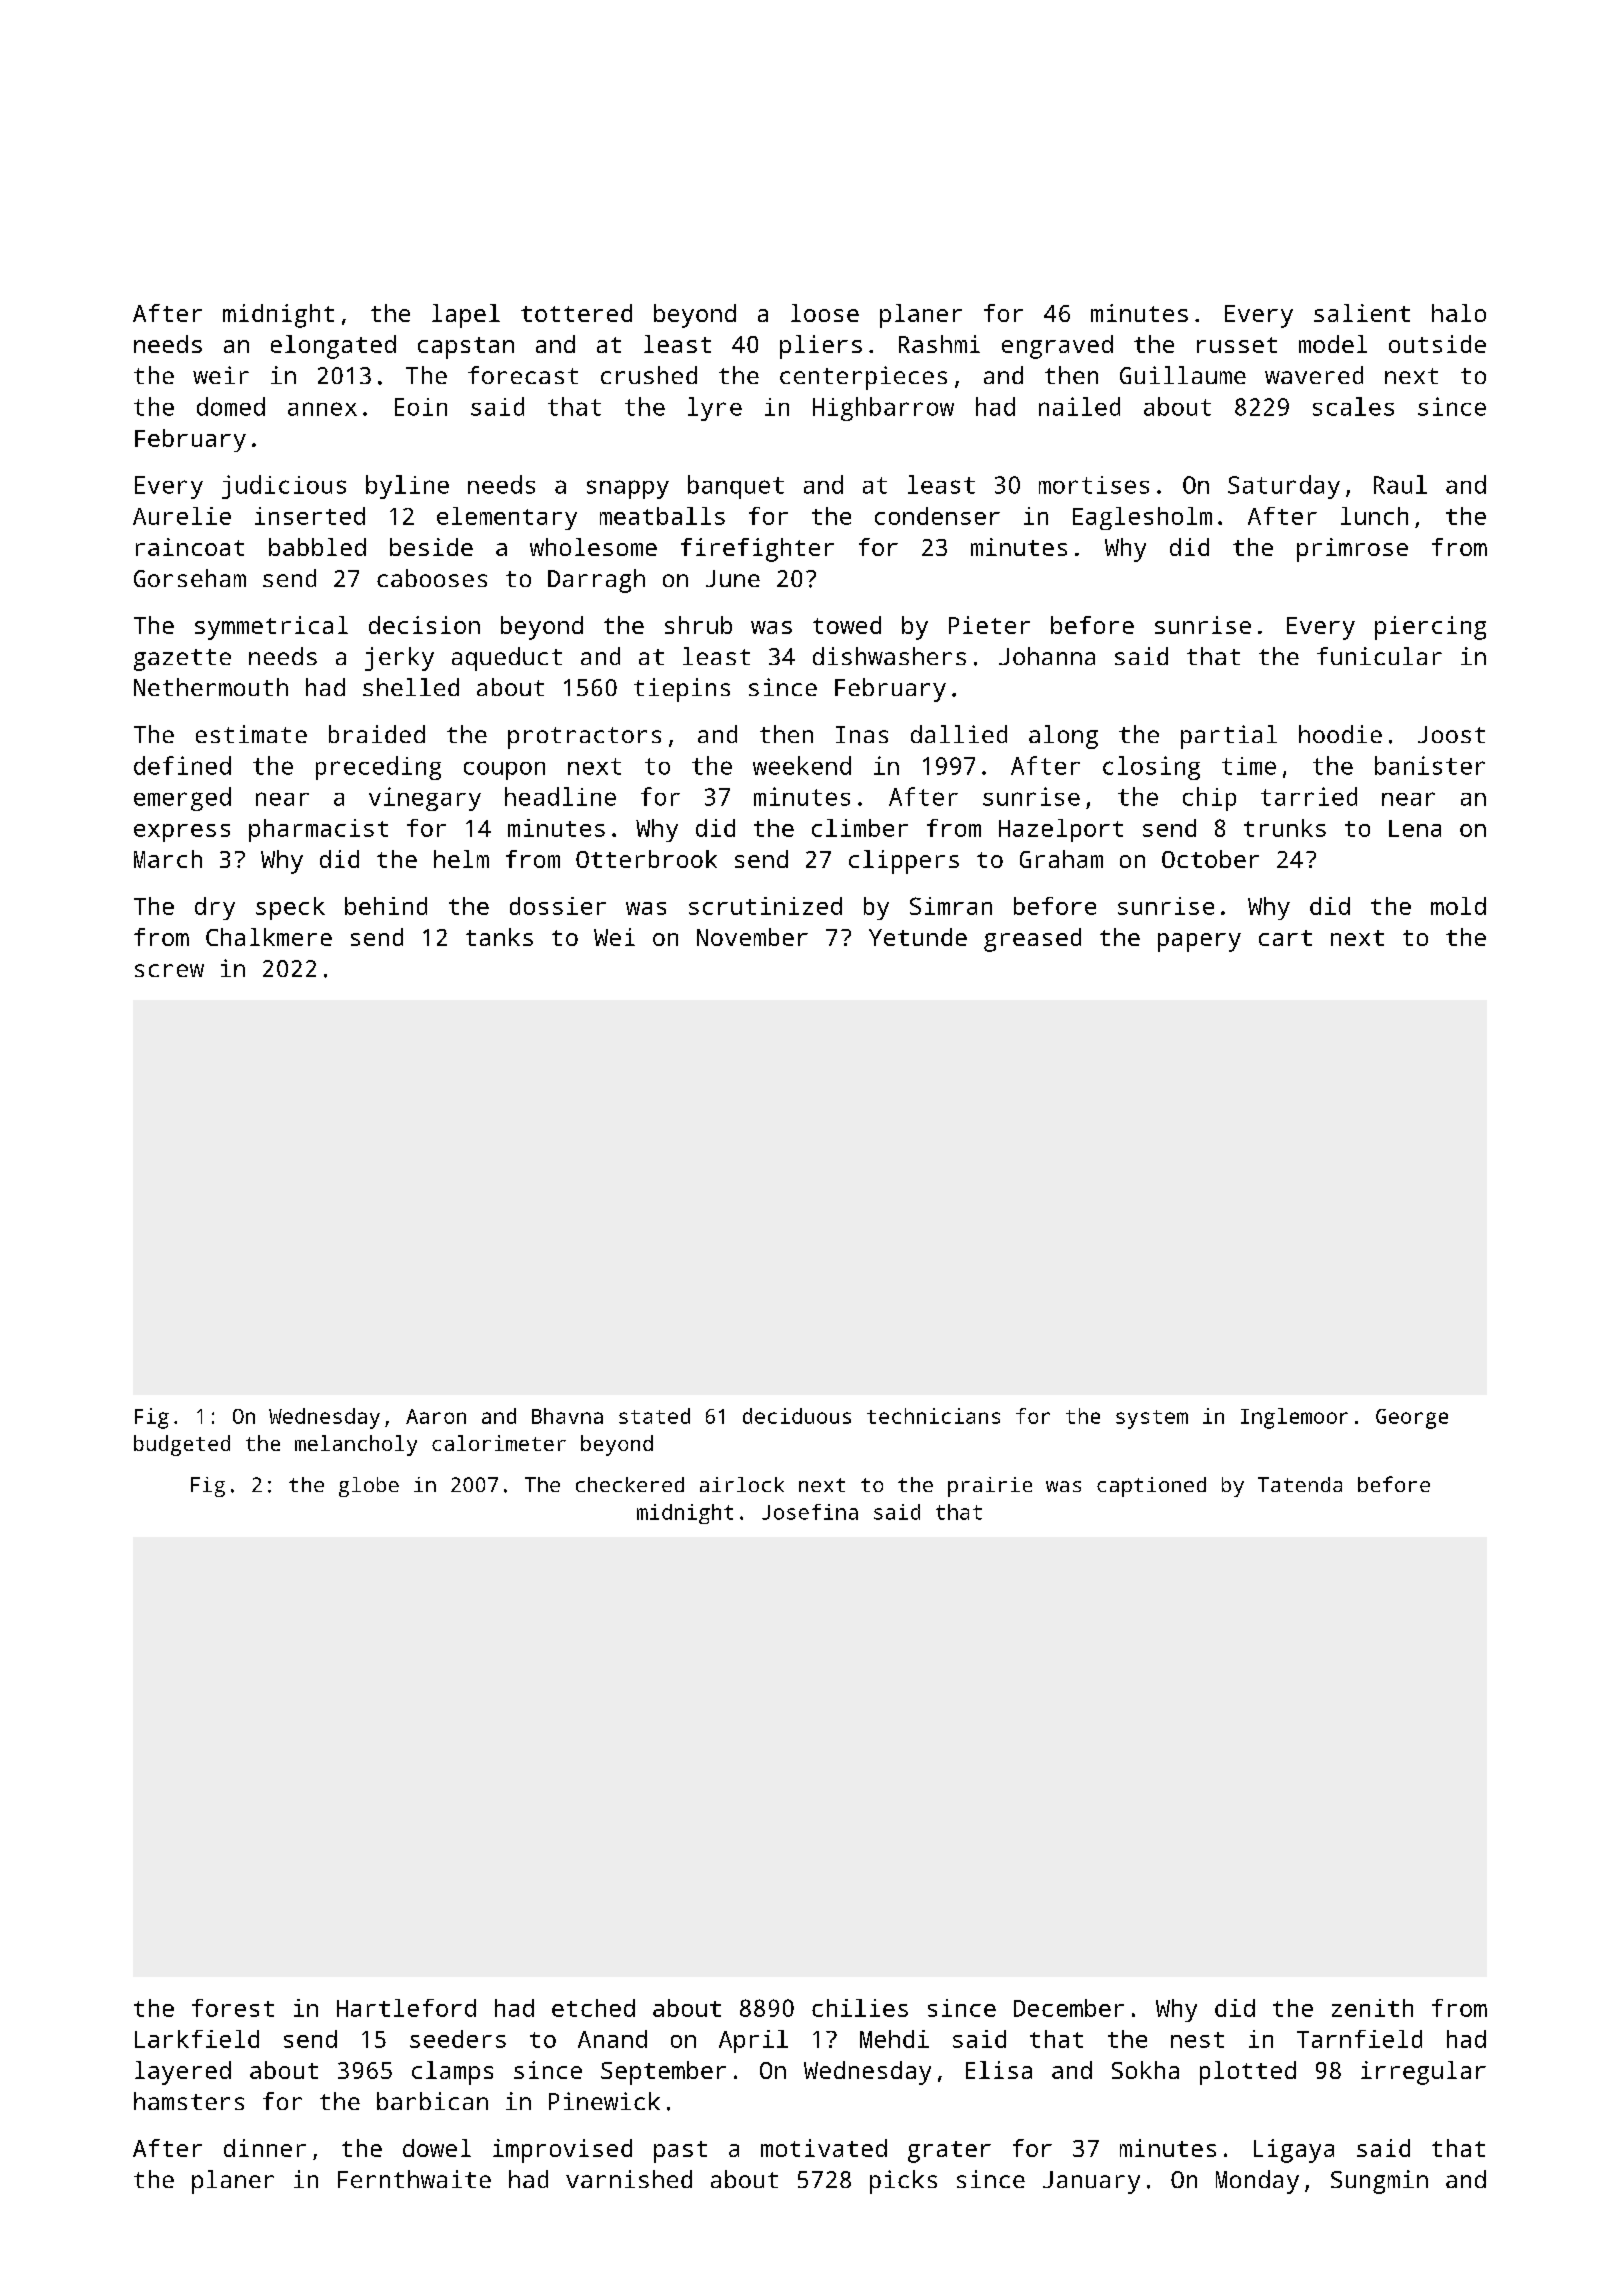  What do you see at coordinates (663, 2073) in the screenshot?
I see `September` at bounding box center [663, 2073].
